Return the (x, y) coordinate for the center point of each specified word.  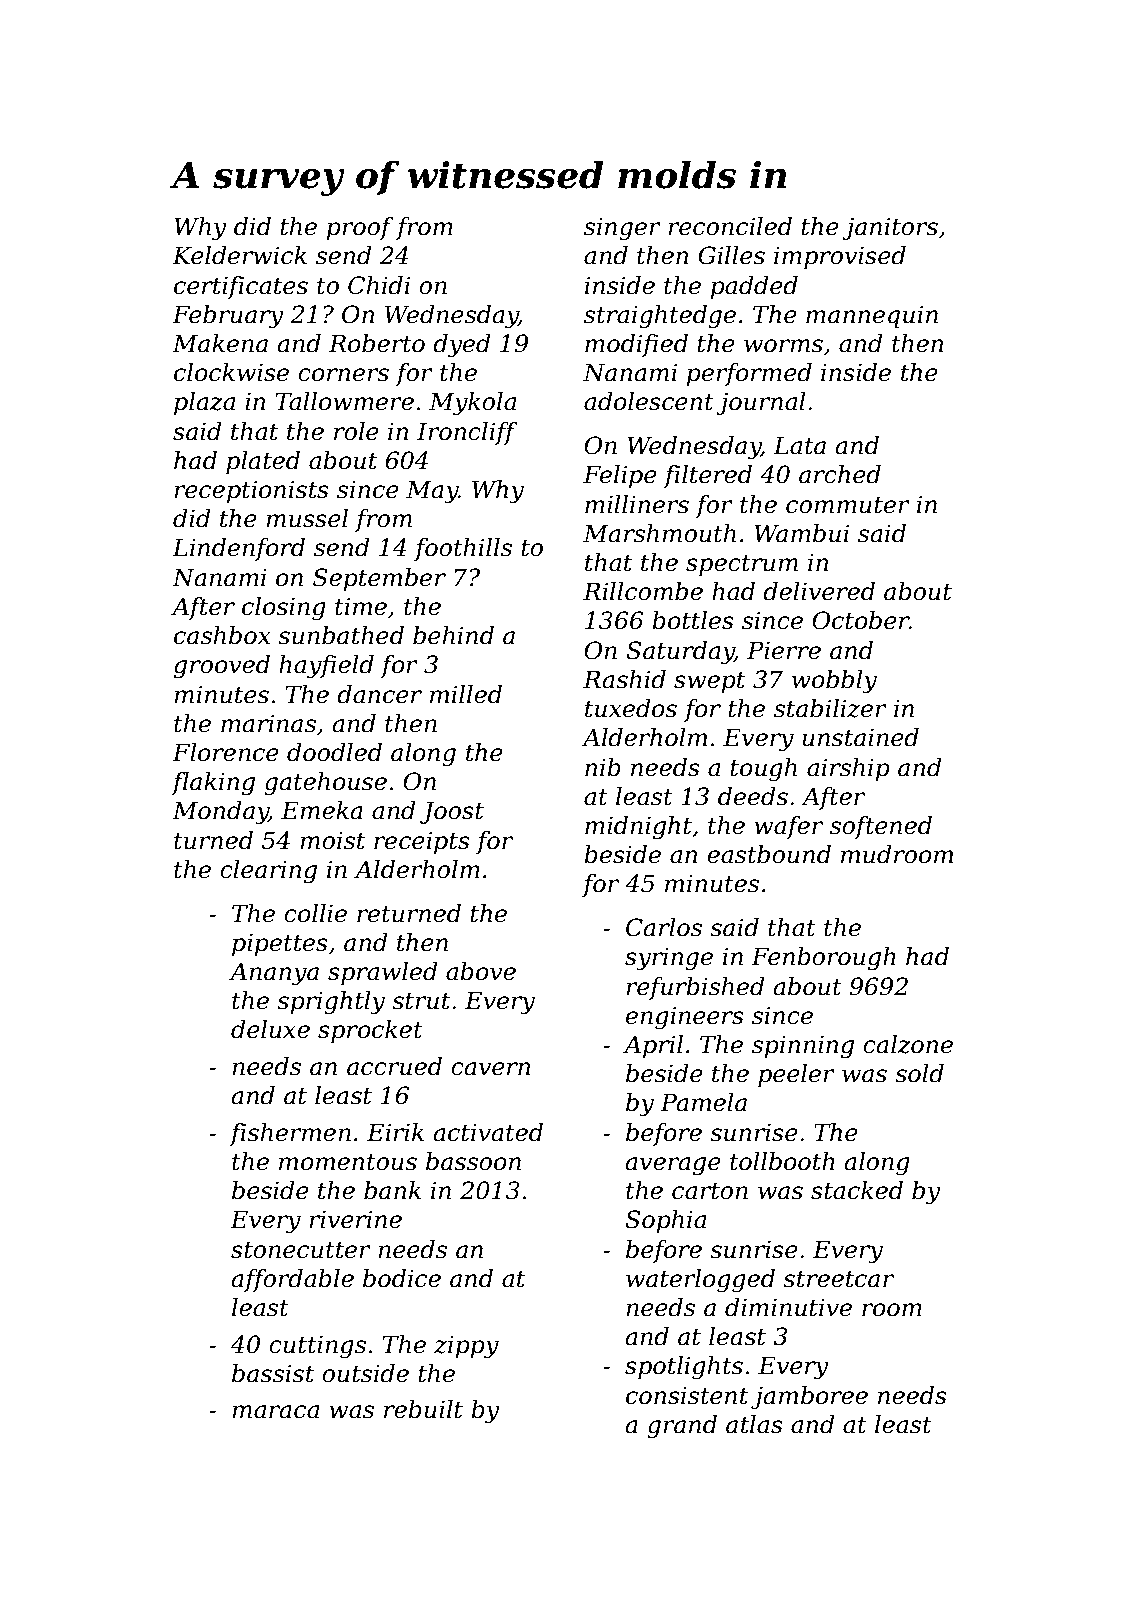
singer (622, 229)
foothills (463, 549)
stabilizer (830, 708)
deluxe (270, 1029)
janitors (890, 229)
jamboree (809, 1398)
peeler (796, 1075)
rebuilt (423, 1409)
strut (421, 1001)
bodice (402, 1278)
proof (359, 228)
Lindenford (238, 549)
